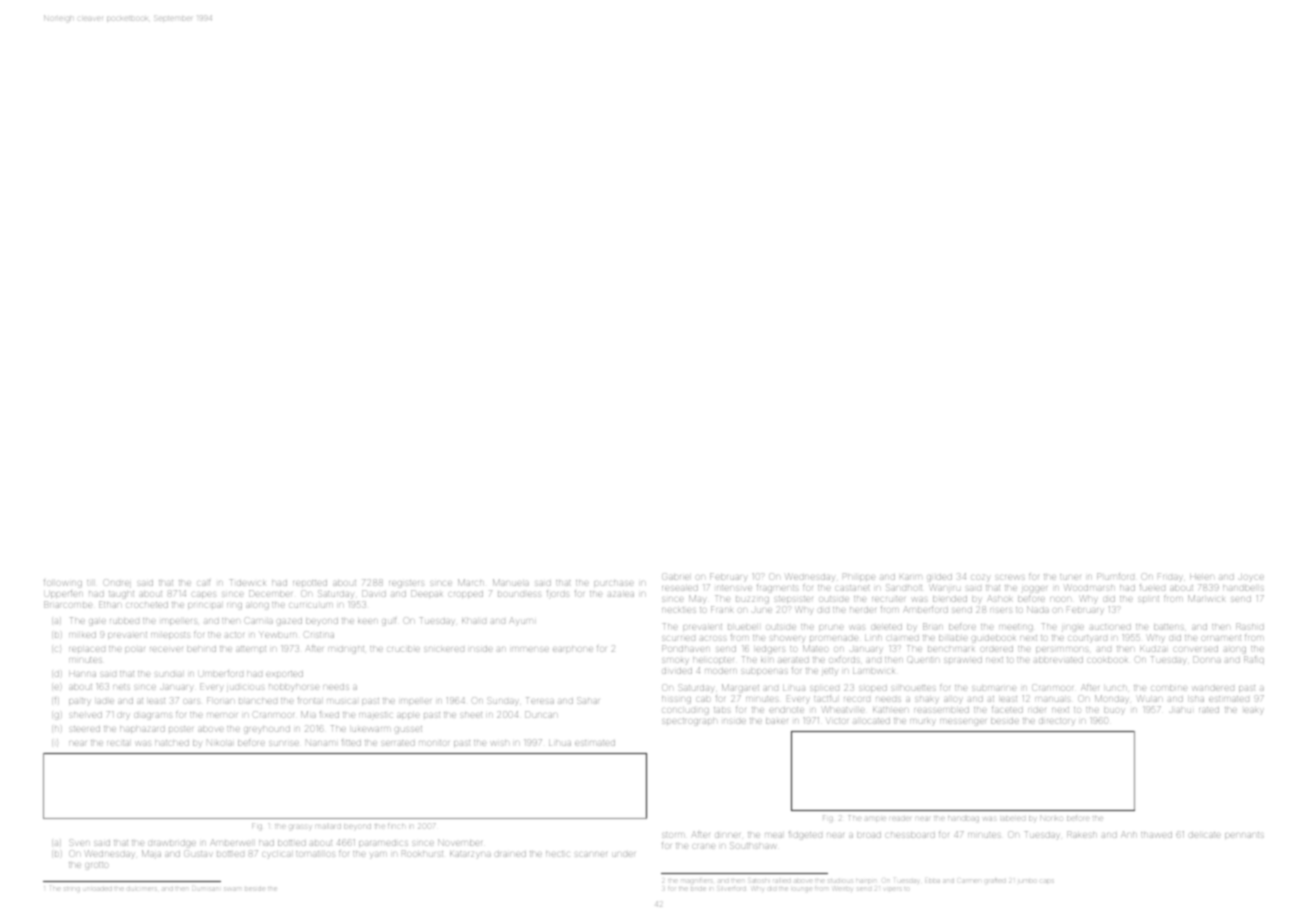 Image resolution: width=1308 pixels, height=924 pixels. What do you see at coordinates (1207, 598) in the screenshot?
I see `Marlwick` at bounding box center [1207, 598].
